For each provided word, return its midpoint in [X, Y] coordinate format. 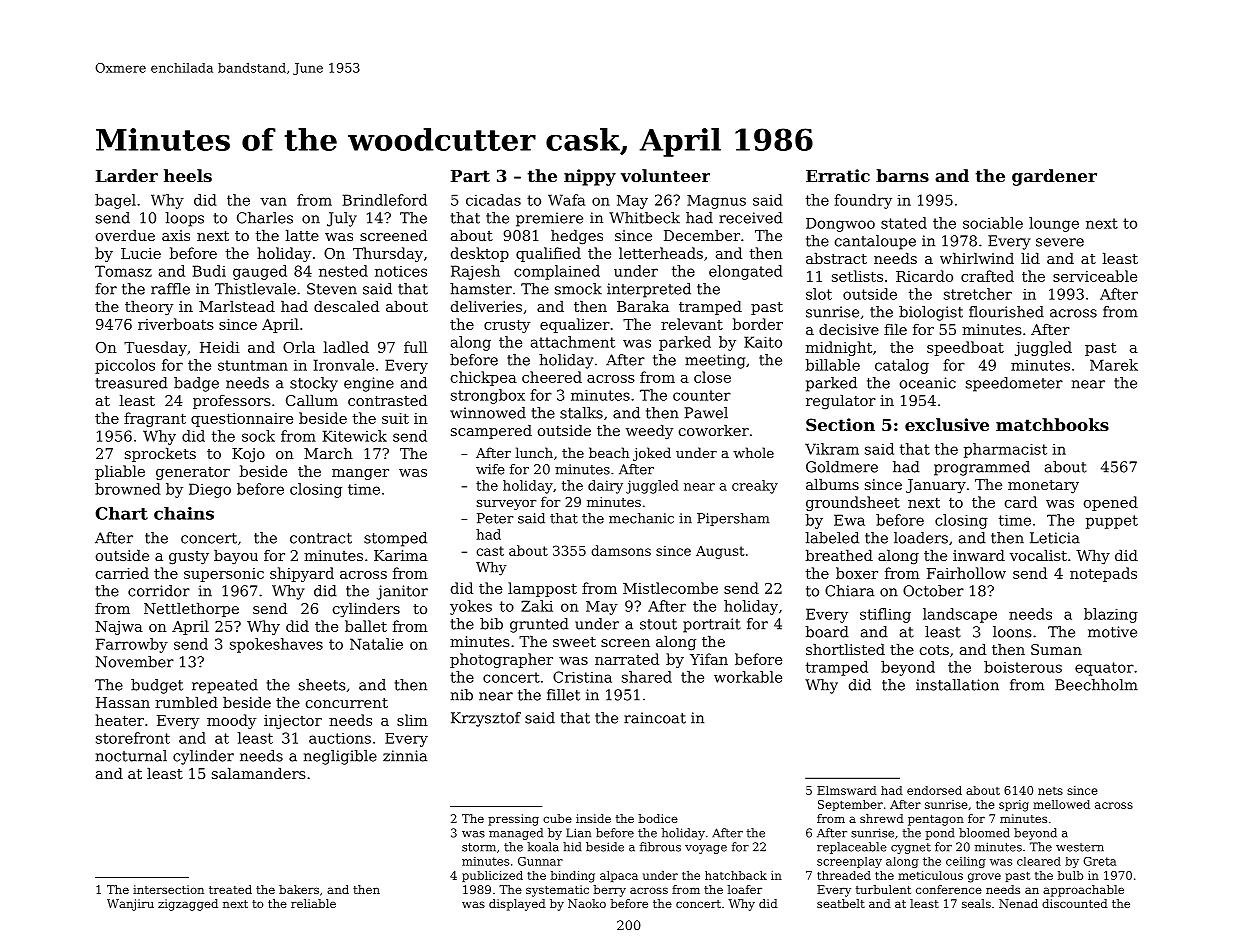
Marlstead [237, 306]
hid [572, 847]
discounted [1075, 903]
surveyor [507, 505]
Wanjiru [130, 905]
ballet [366, 626]
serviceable [1095, 276]
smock [578, 289]
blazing [1111, 615]
